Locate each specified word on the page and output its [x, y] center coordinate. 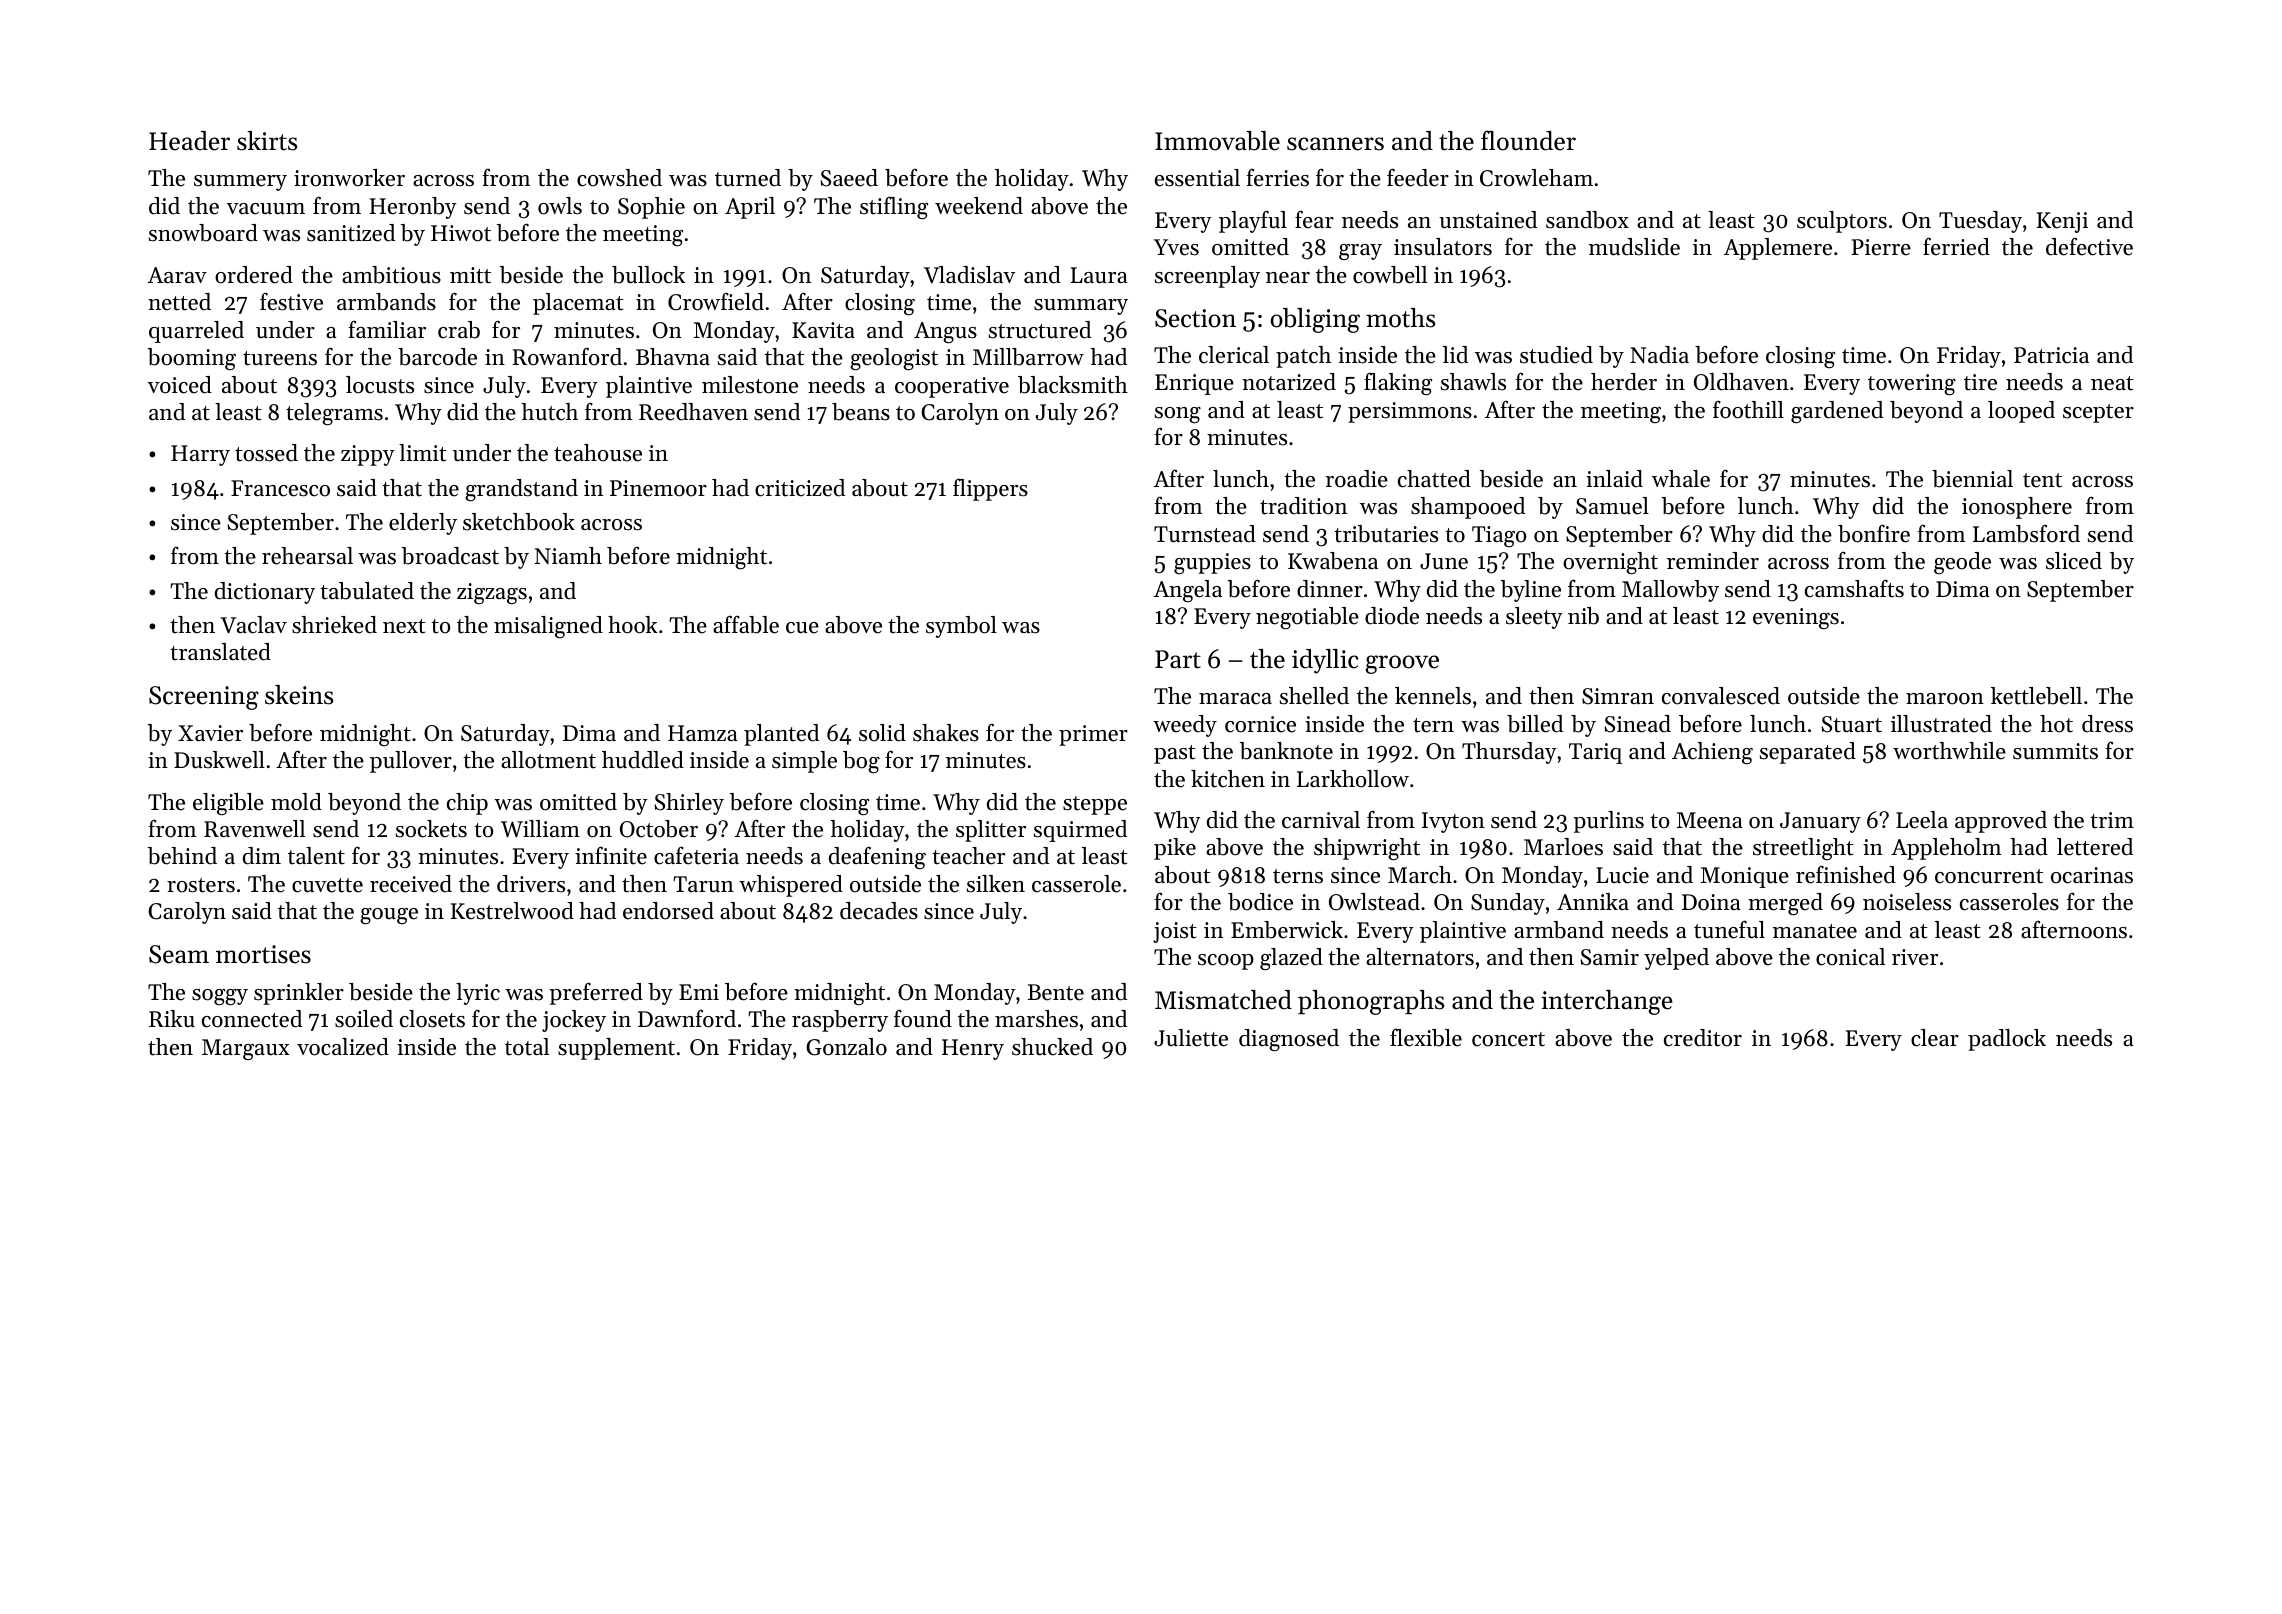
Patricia [2051, 355]
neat [2112, 383]
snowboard [203, 233]
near [1288, 278]
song [1178, 415]
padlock [2007, 1040]
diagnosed [1289, 1040]
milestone [750, 385]
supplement [616, 1049]
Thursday [1509, 753]
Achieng [1712, 753]
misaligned [548, 627]
